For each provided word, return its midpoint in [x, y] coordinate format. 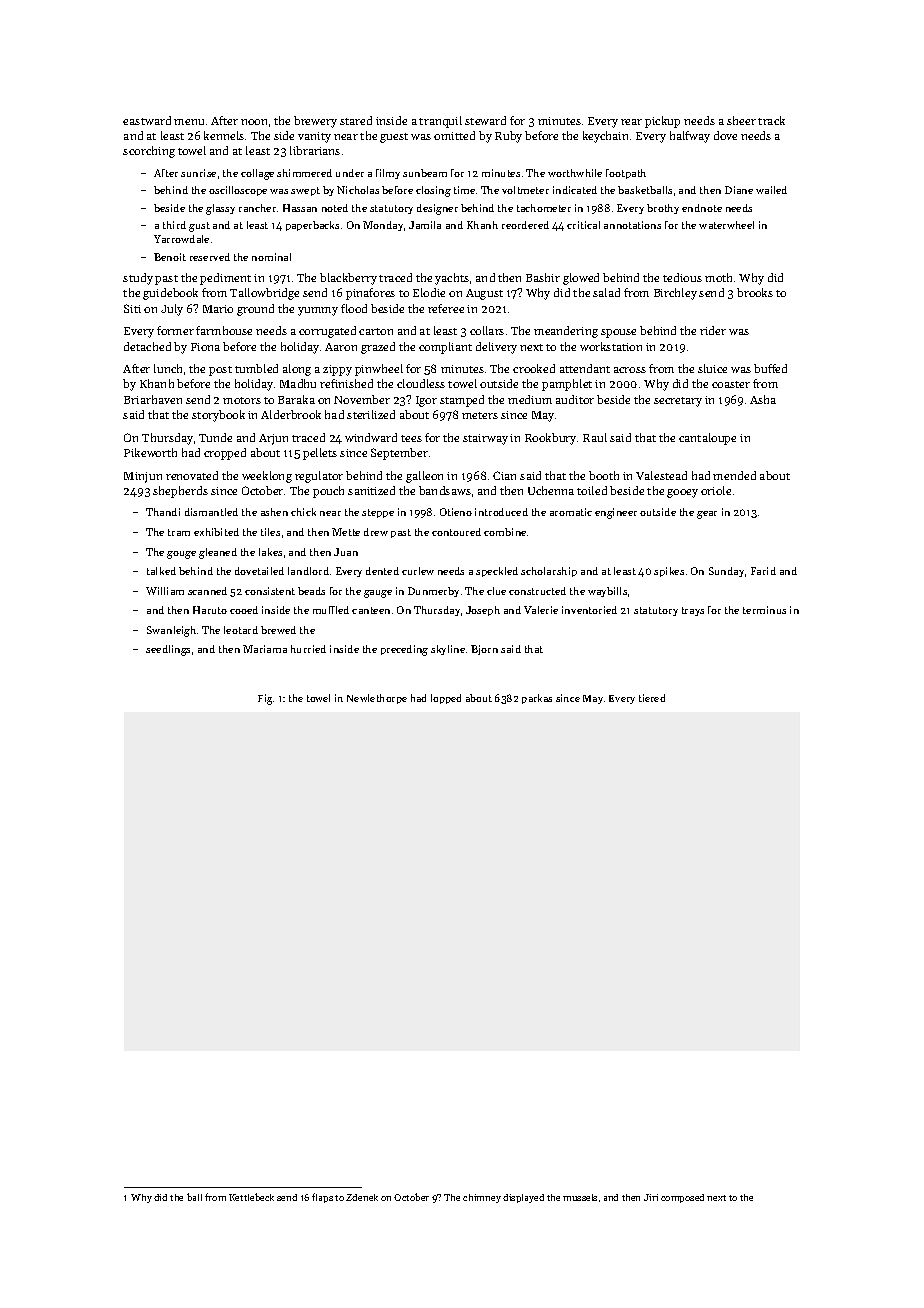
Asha [763, 399]
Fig [265, 699]
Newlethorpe [377, 699]
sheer [741, 120]
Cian [504, 475]
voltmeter [525, 190]
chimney [482, 1198]
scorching [149, 152]
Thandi [163, 512]
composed [682, 1198]
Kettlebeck [251, 1197]
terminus [764, 610]
